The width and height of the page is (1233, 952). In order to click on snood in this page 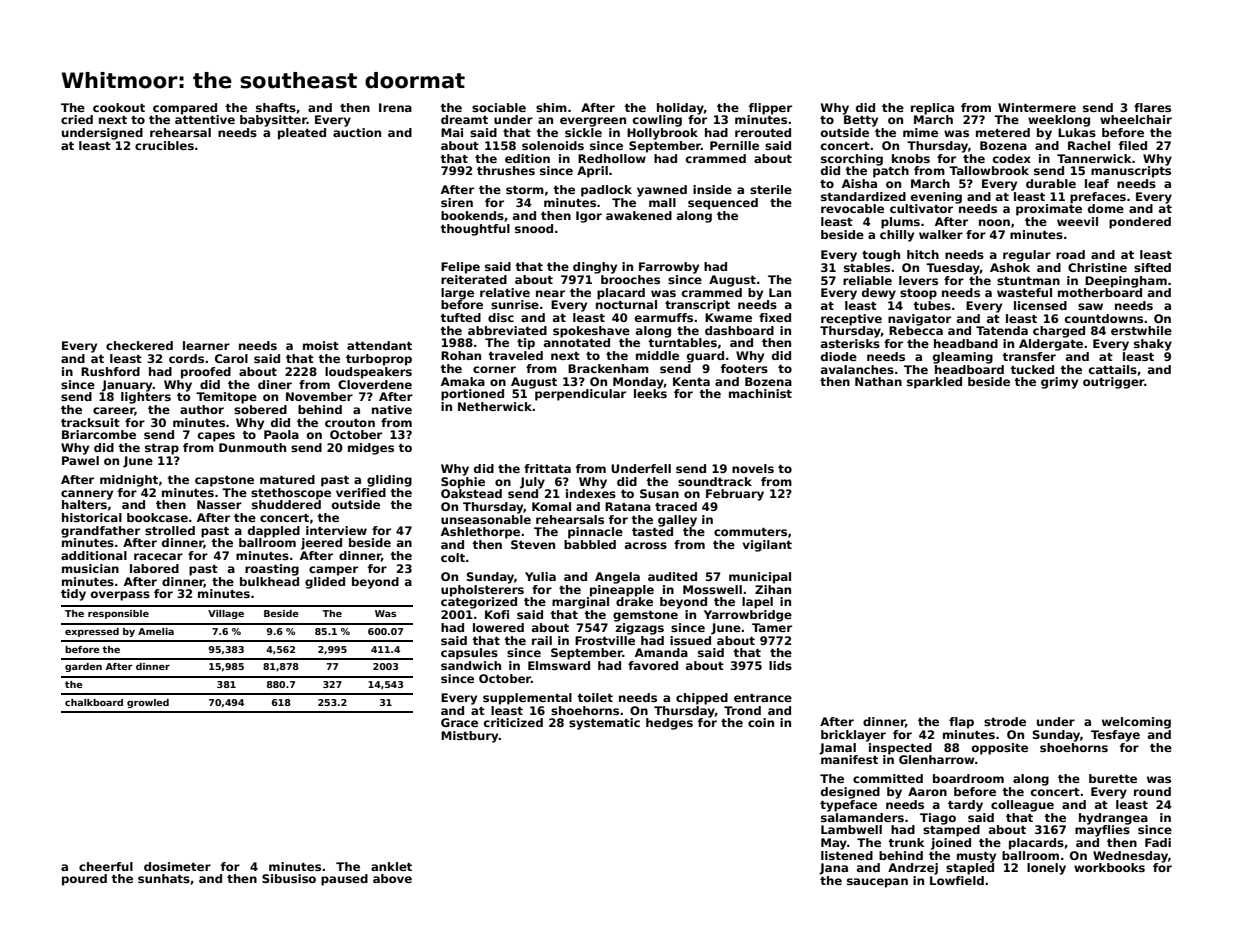, I will do `click(534, 228)`.
